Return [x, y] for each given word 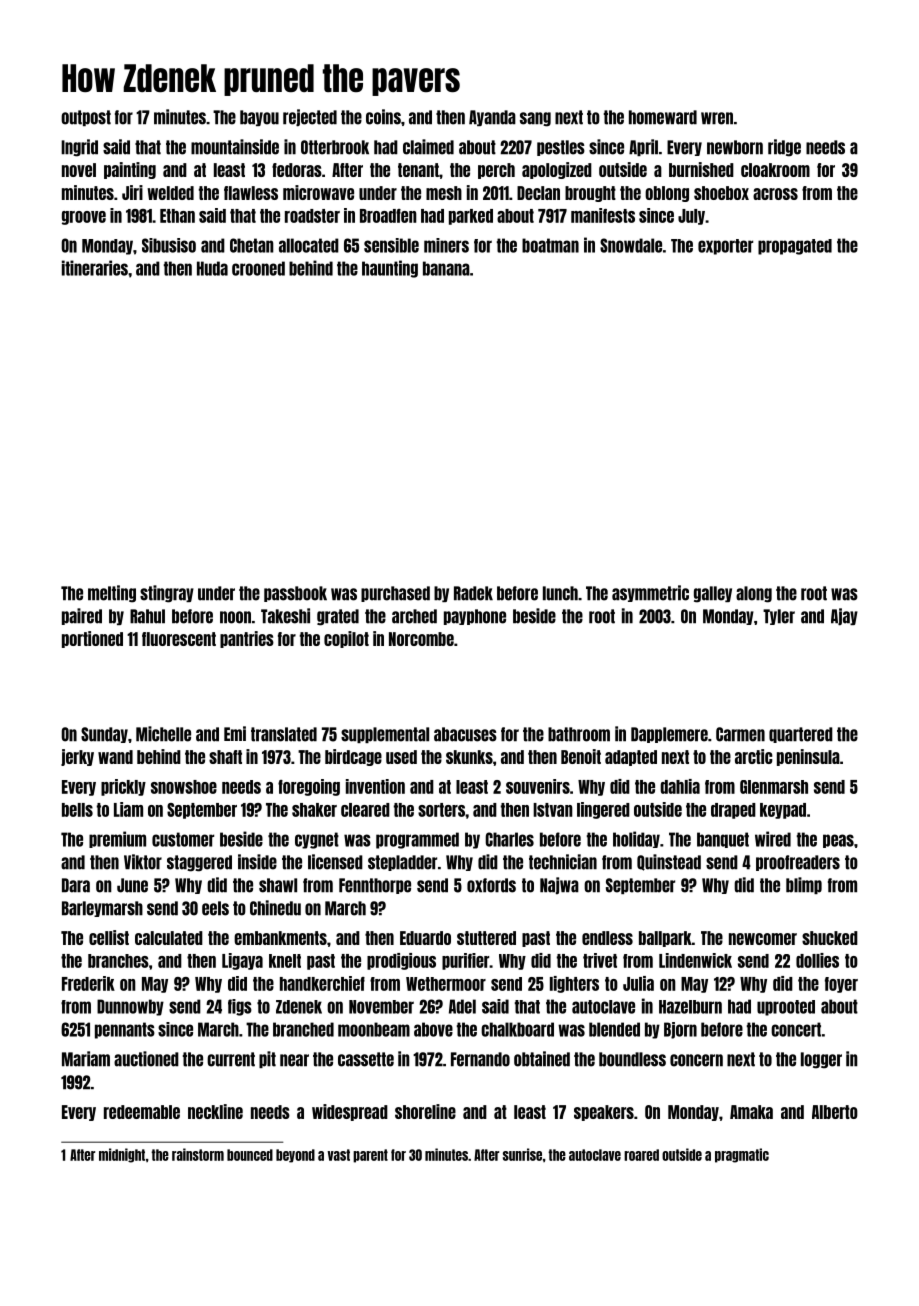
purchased [395, 594]
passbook [295, 594]
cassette [366, 1059]
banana [446, 268]
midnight [122, 1155]
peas [838, 841]
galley [713, 594]
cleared [365, 810]
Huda [212, 268]
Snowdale [631, 245]
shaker [314, 810]
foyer [841, 985]
